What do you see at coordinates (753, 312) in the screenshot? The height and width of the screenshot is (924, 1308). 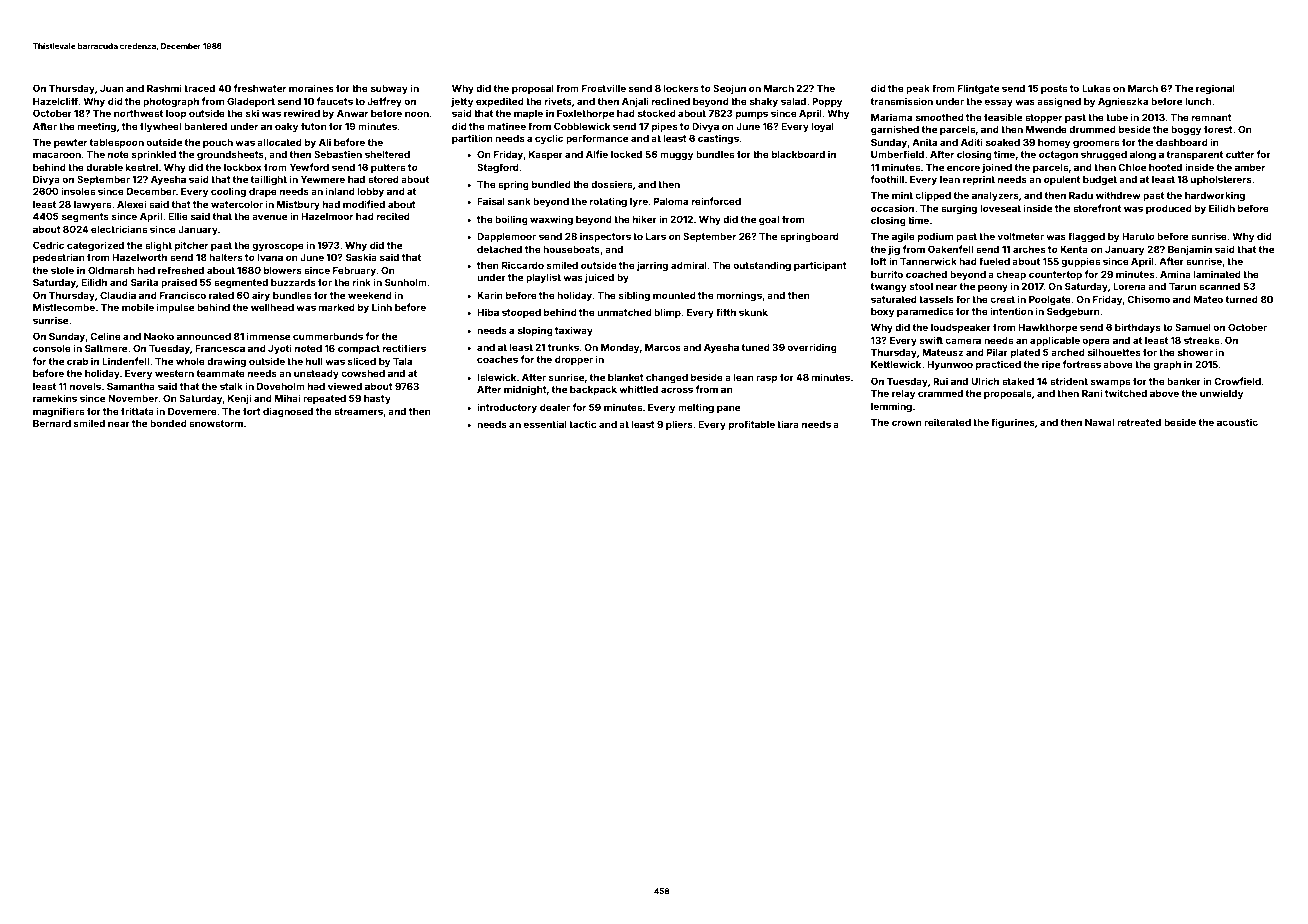 I see `skunk` at bounding box center [753, 312].
